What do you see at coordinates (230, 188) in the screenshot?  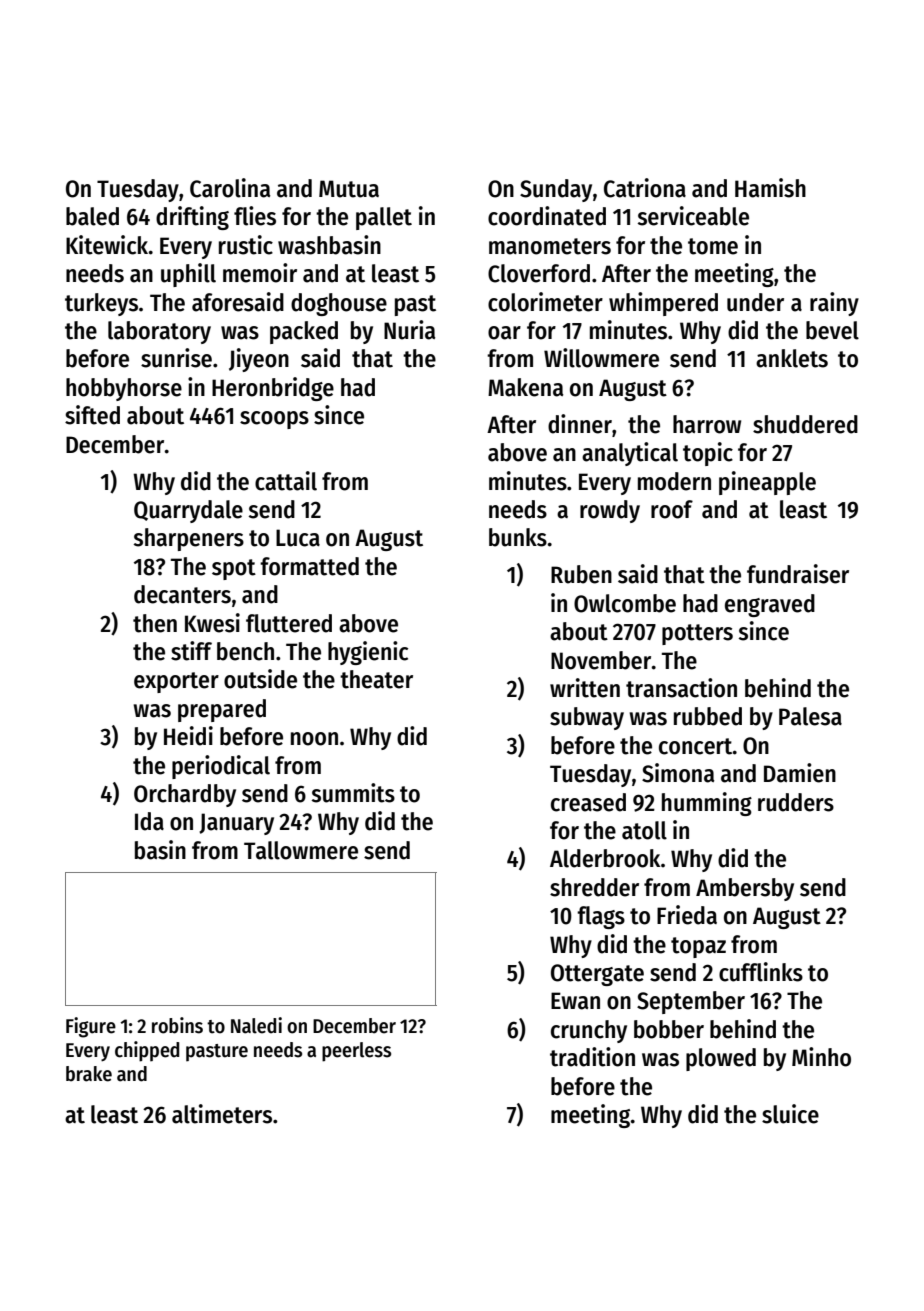 I see `Carolina` at bounding box center [230, 188].
